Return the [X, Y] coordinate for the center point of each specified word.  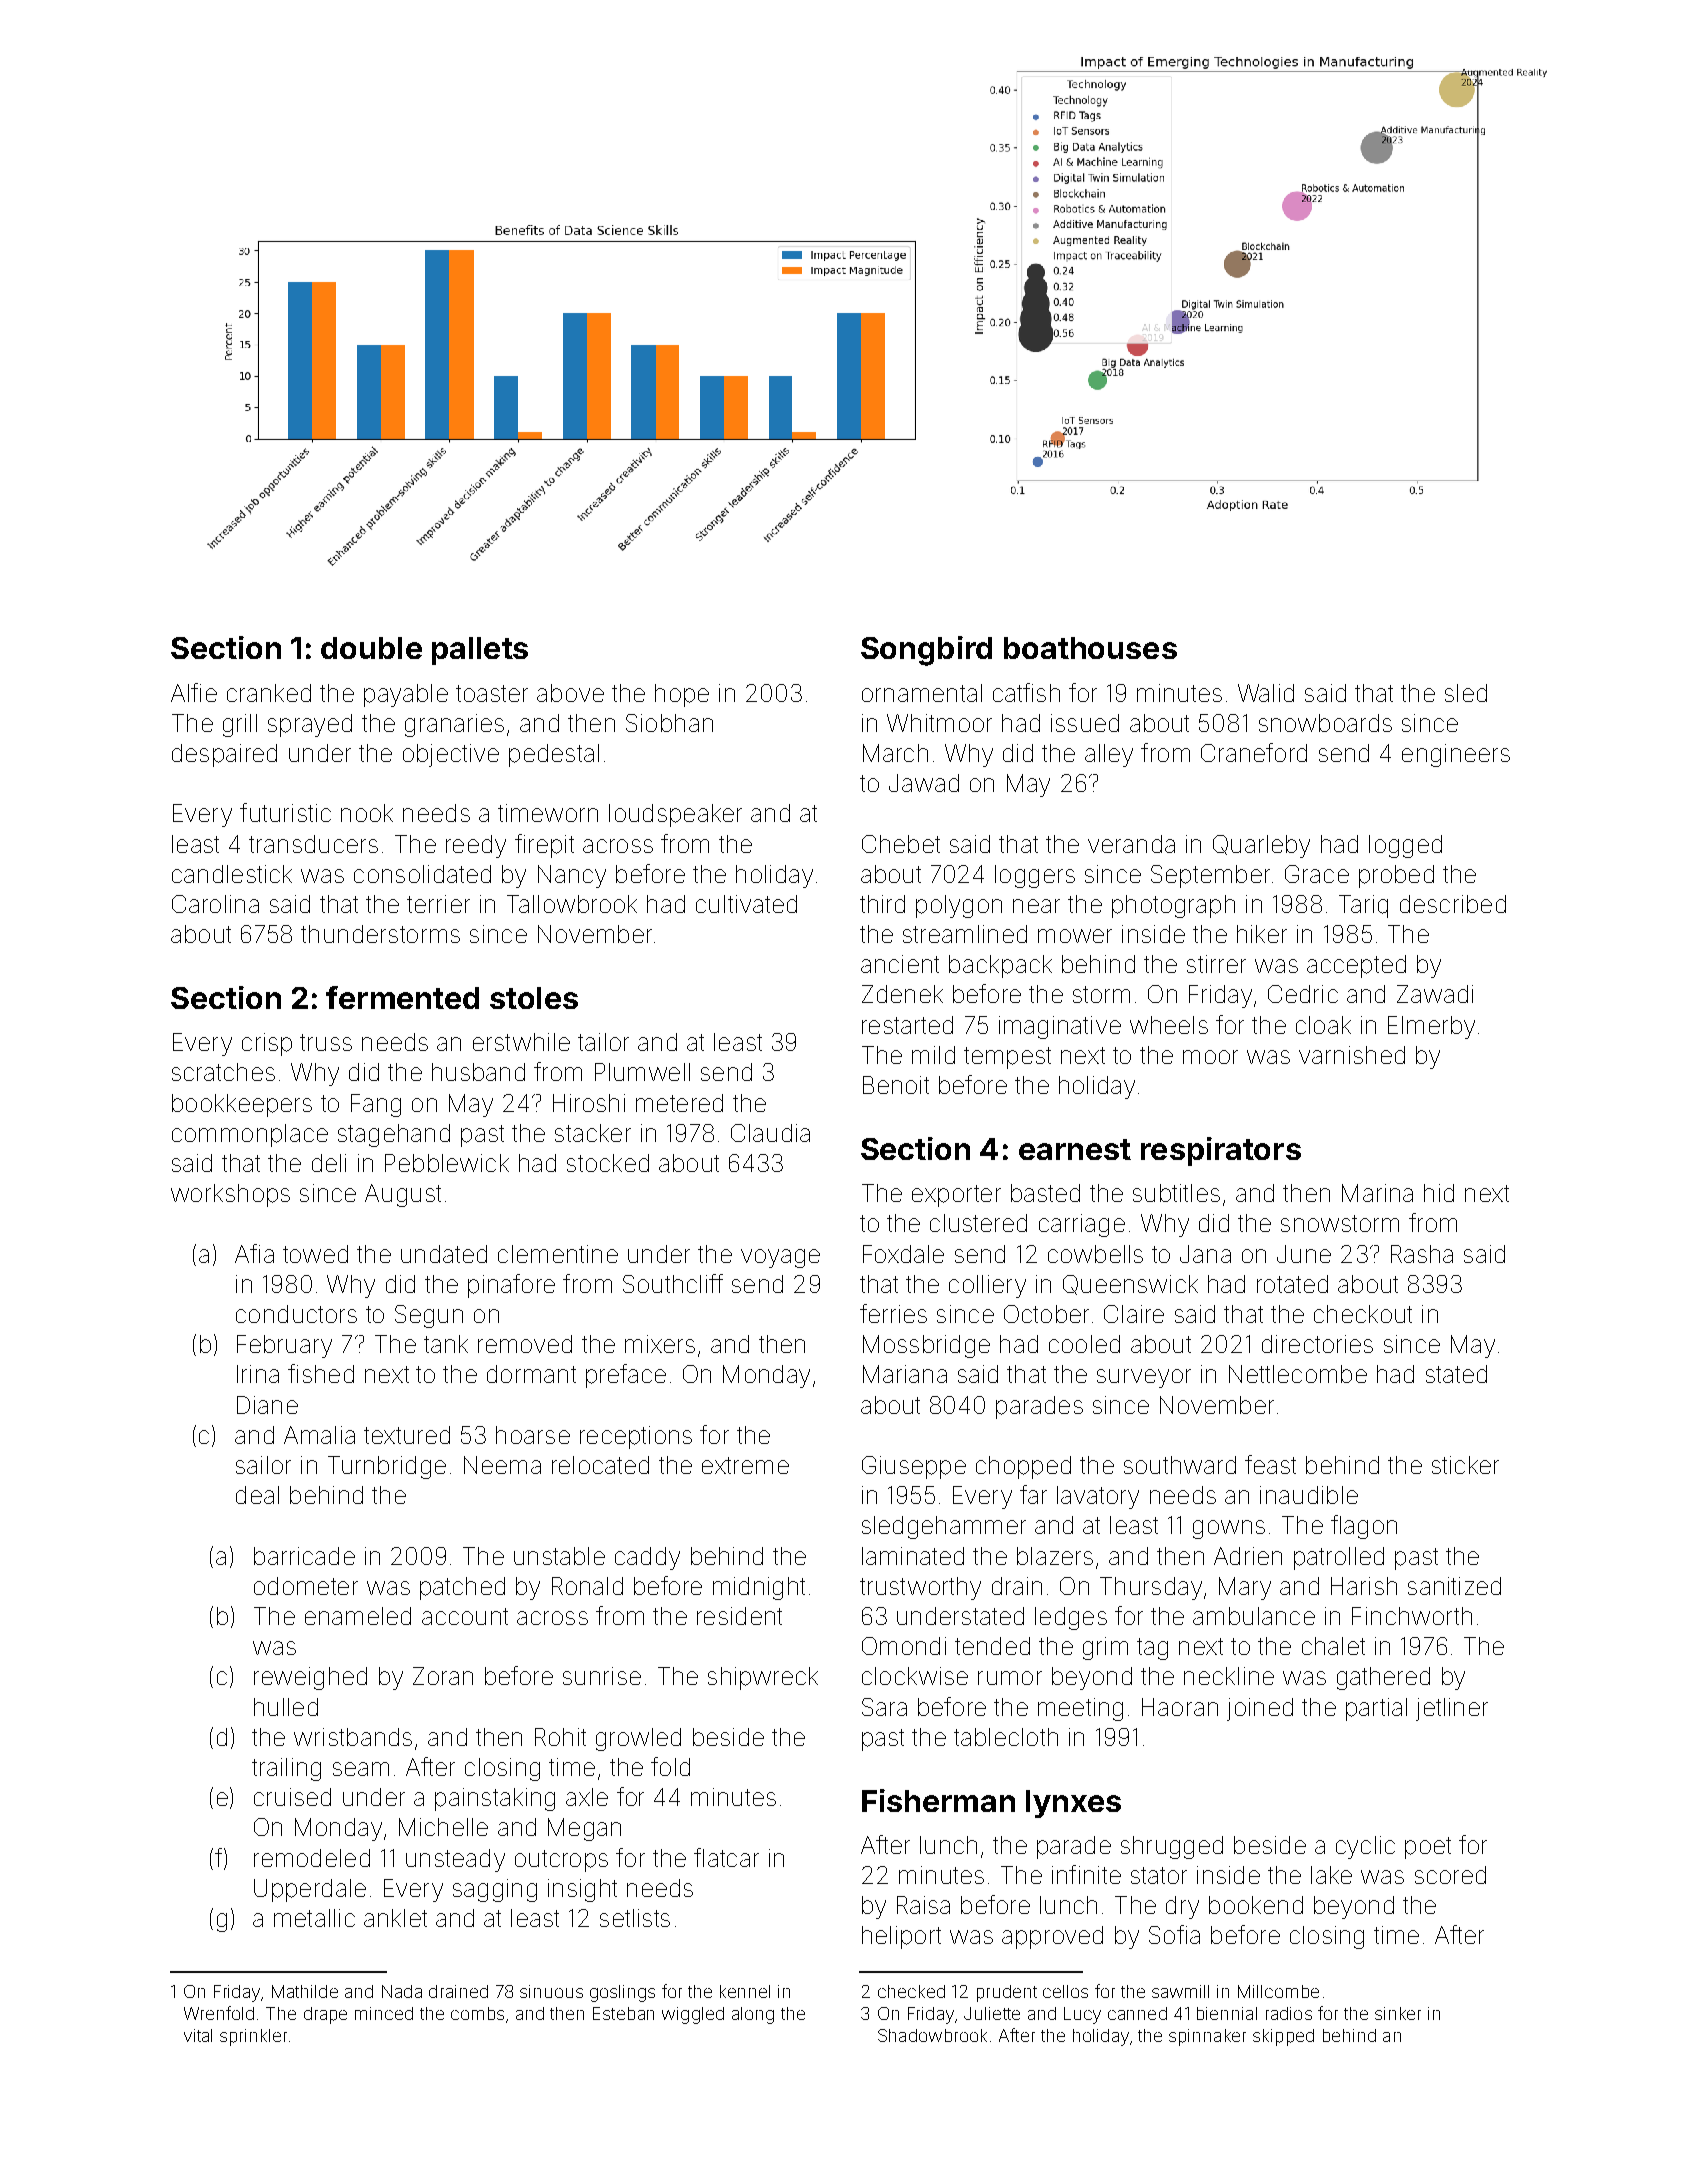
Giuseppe [914, 1467]
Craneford [1254, 752]
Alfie [194, 692]
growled [638, 1739]
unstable [559, 1556]
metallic [314, 1918]
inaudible [1309, 1495]
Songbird [926, 651]
